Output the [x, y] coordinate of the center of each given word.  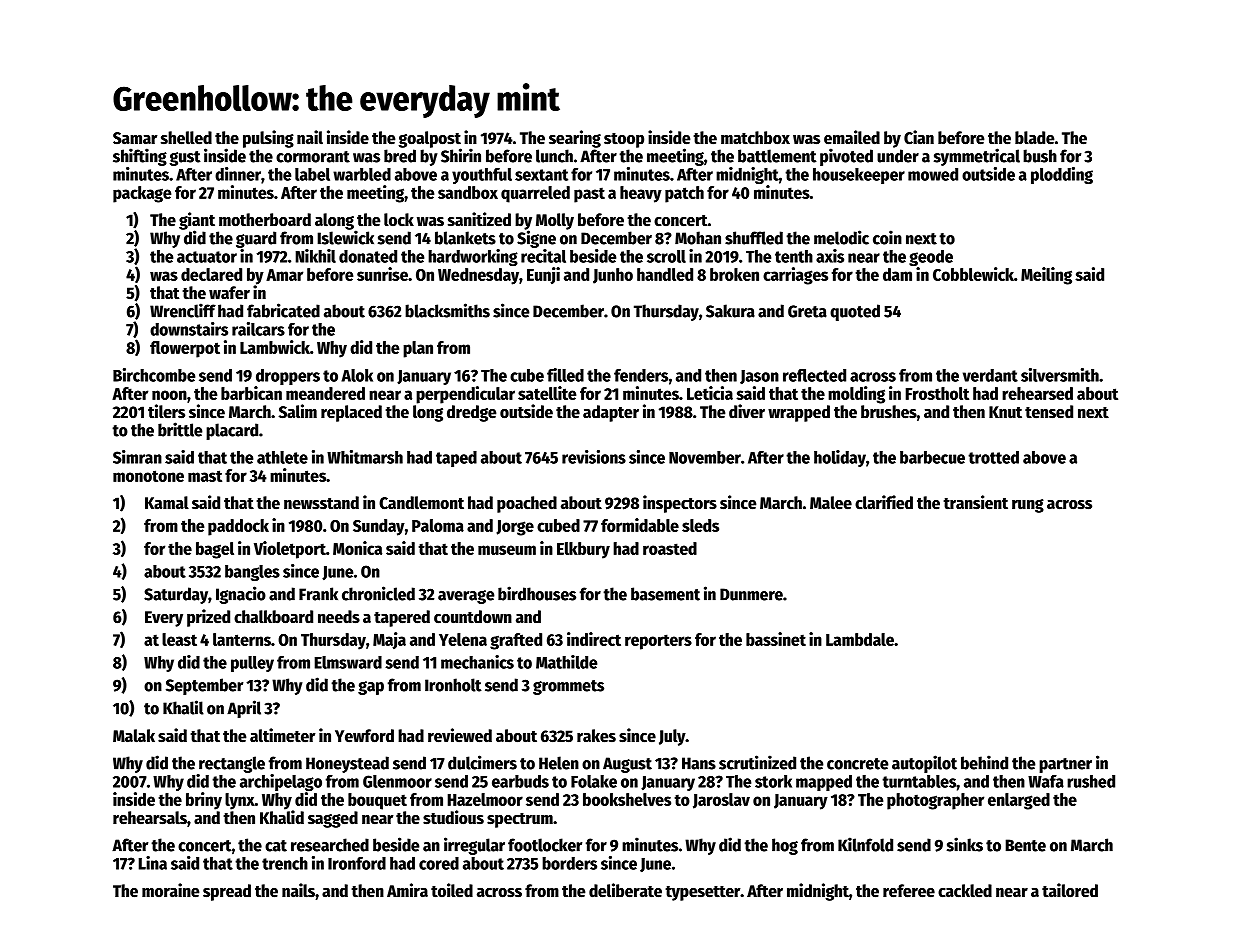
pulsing [268, 139]
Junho [613, 276]
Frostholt [937, 393]
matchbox [755, 138]
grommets [568, 687]
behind [984, 762]
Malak [134, 736]
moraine [170, 890]
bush [1040, 156]
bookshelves [627, 799]
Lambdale [860, 639]
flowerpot [185, 349]
